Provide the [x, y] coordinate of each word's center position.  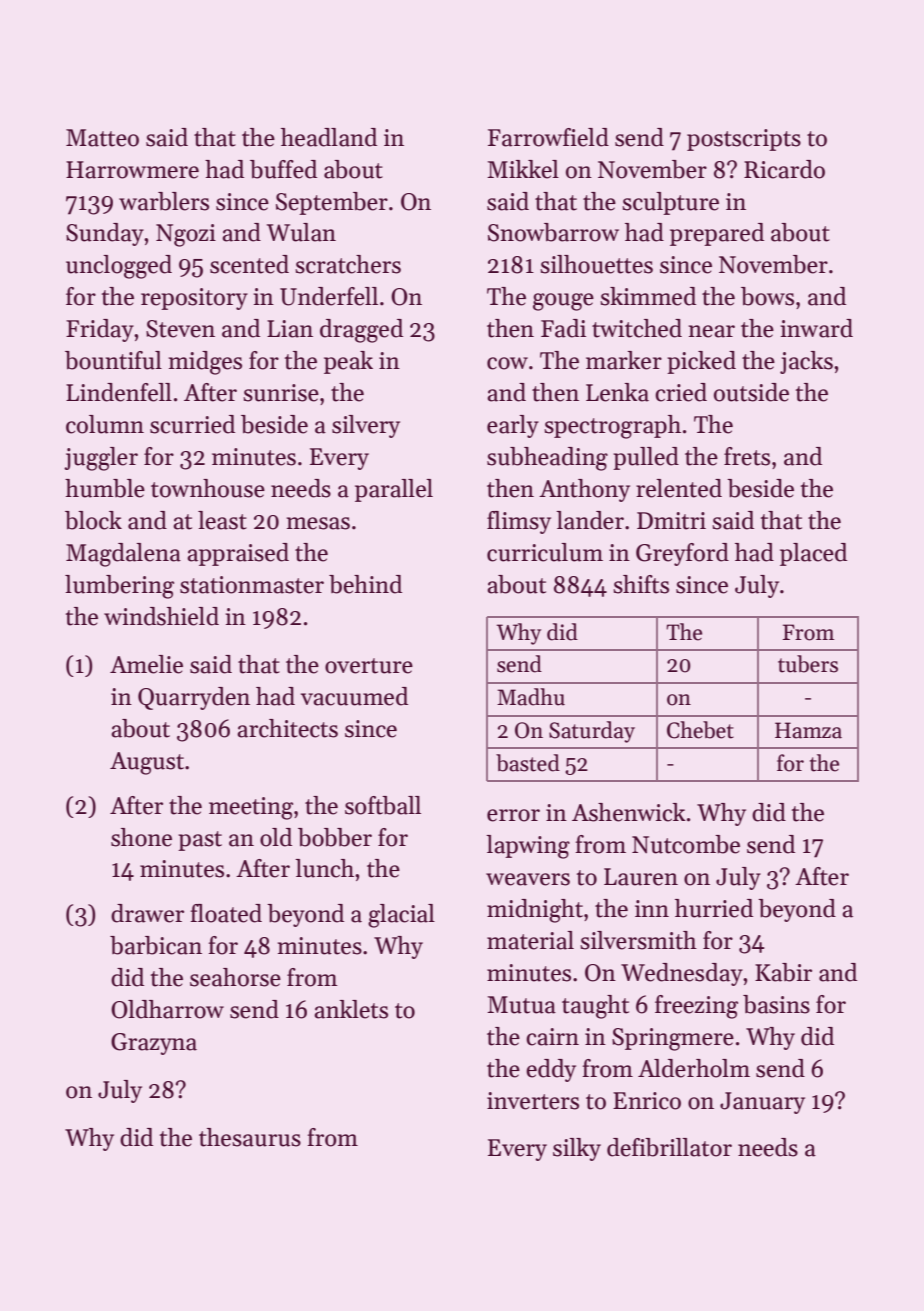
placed [813, 554]
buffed [283, 169]
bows [767, 296]
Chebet [700, 730]
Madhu [531, 697]
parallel [394, 490]
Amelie [146, 664]
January [762, 1103]
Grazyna [154, 1044]
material [530, 940]
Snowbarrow [553, 232]
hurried [714, 908]
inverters [533, 1101]
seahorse [235, 977]
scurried [192, 424]
